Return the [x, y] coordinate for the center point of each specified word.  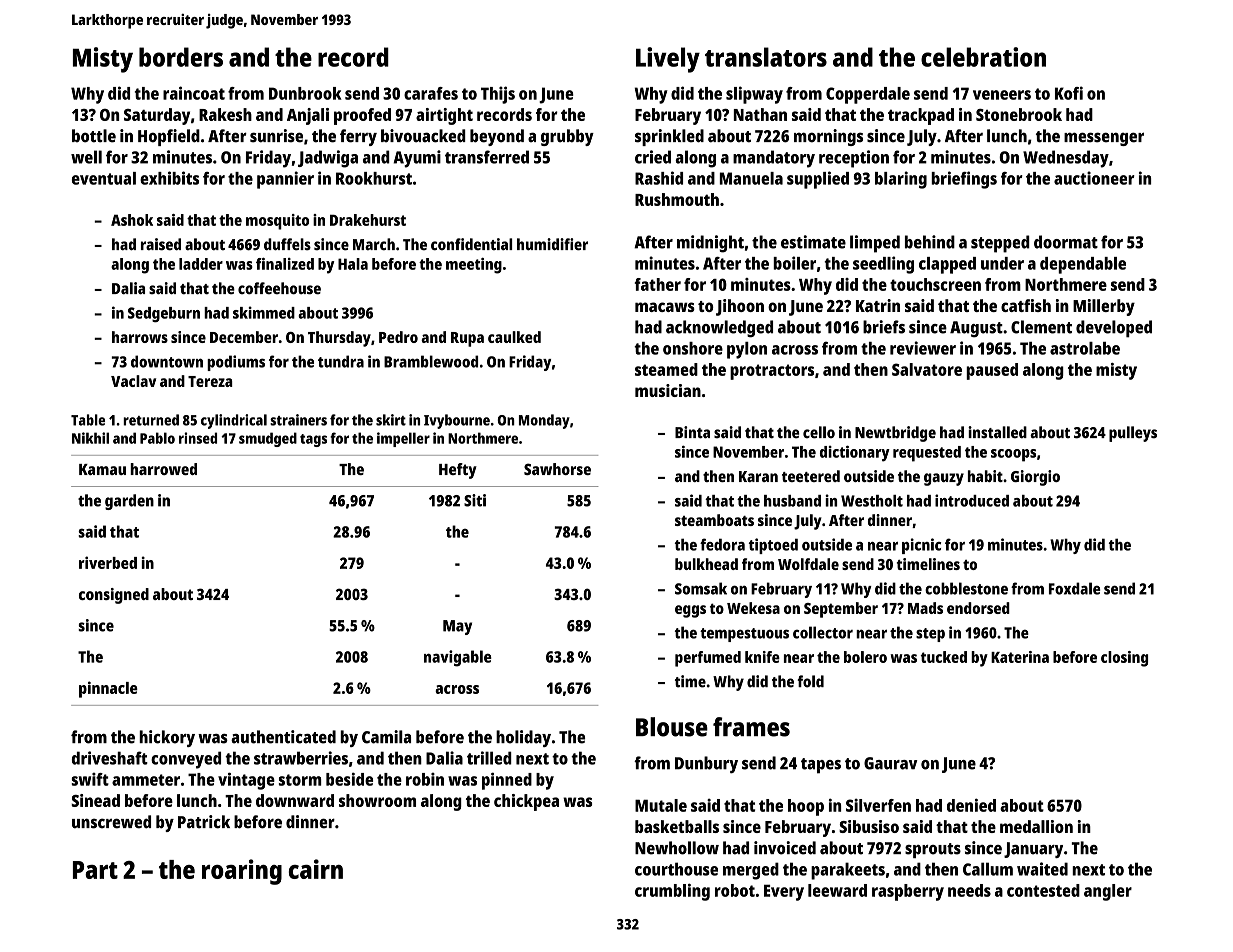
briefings [964, 180]
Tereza [210, 381]
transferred [487, 157]
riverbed [108, 562]
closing [1124, 659]
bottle [94, 136]
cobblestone [966, 588]
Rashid [659, 178]
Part [95, 870]
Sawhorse [557, 469]
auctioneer [1094, 178]
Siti [475, 500]
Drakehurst [368, 220]
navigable [458, 658]
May [457, 627]
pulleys [1133, 434]
